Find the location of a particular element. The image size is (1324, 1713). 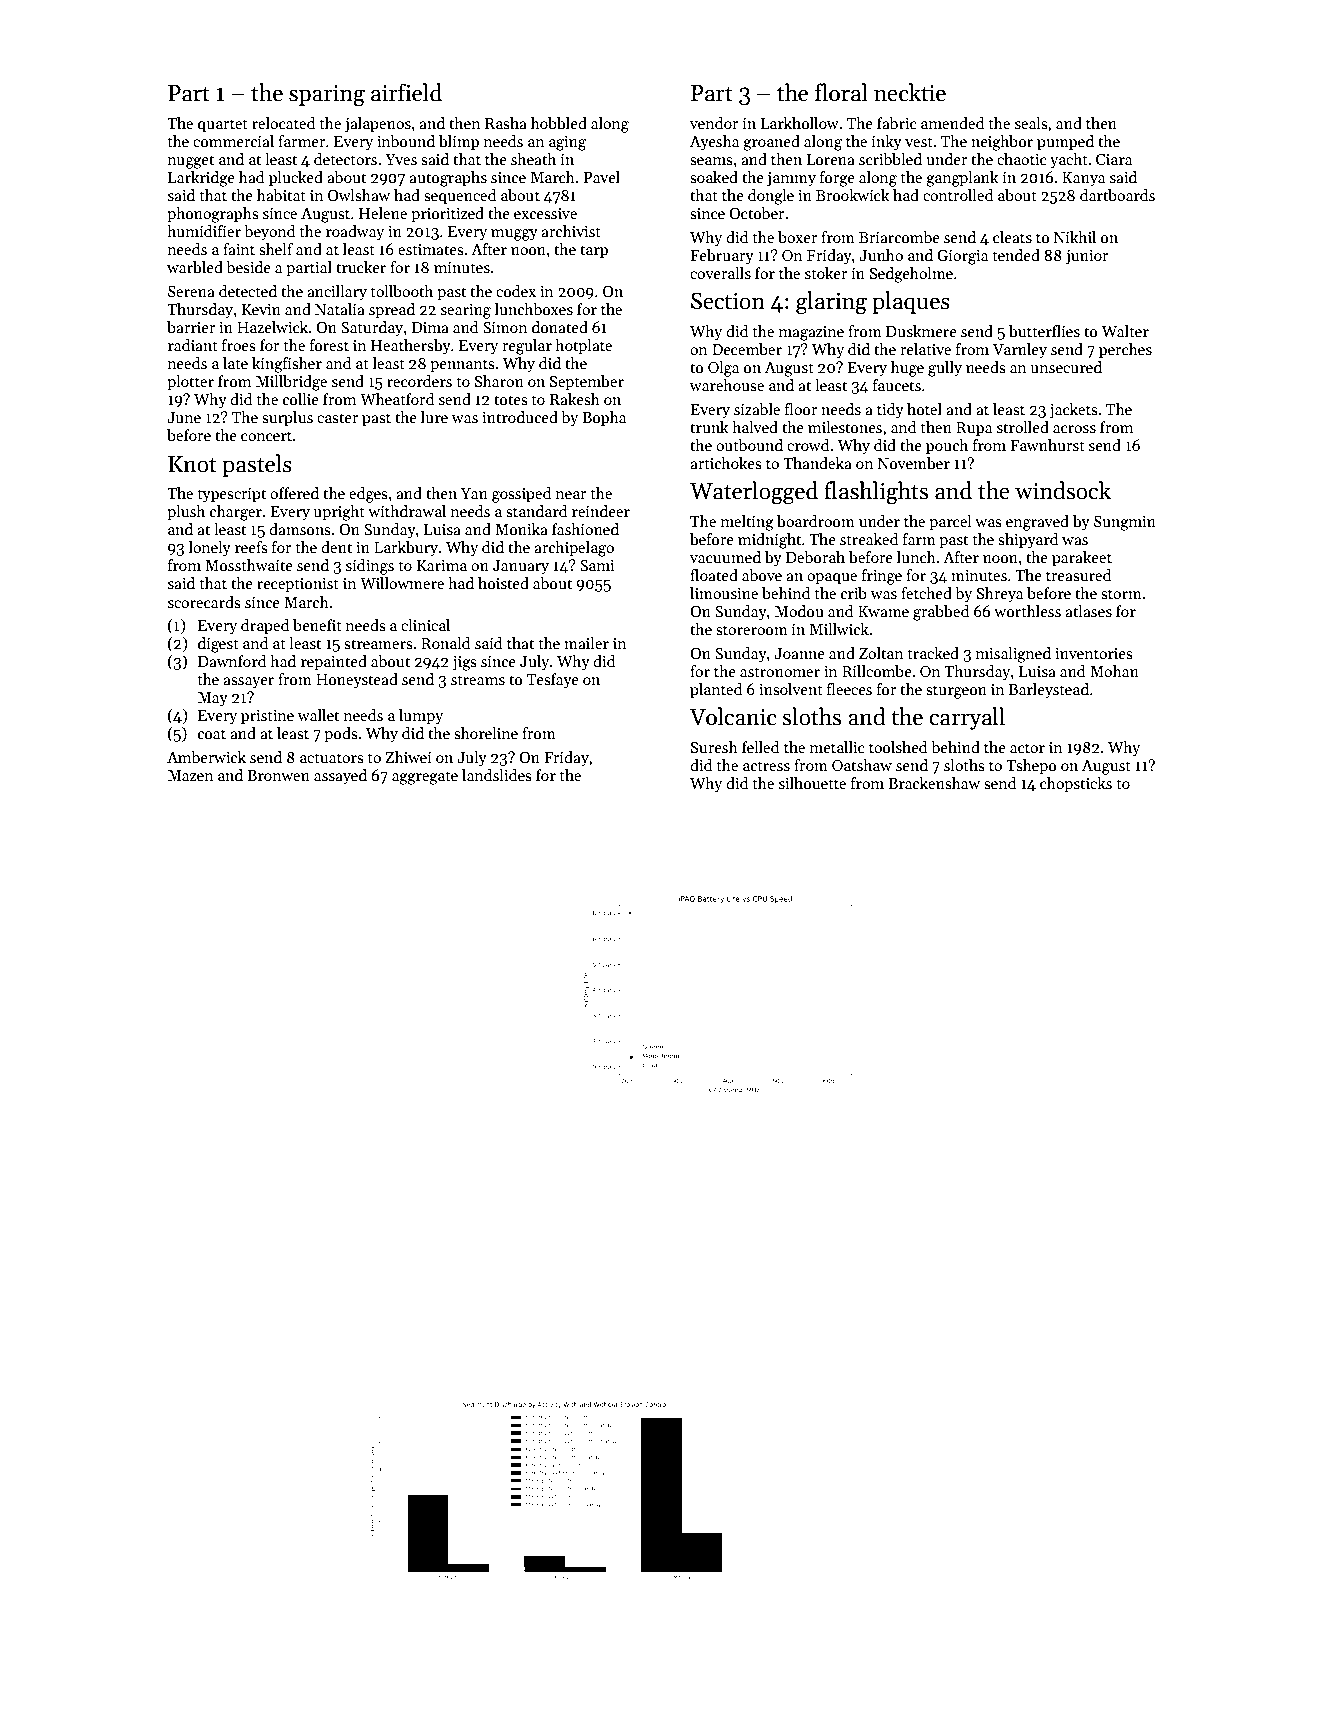

Yan is located at coordinates (474, 493).
